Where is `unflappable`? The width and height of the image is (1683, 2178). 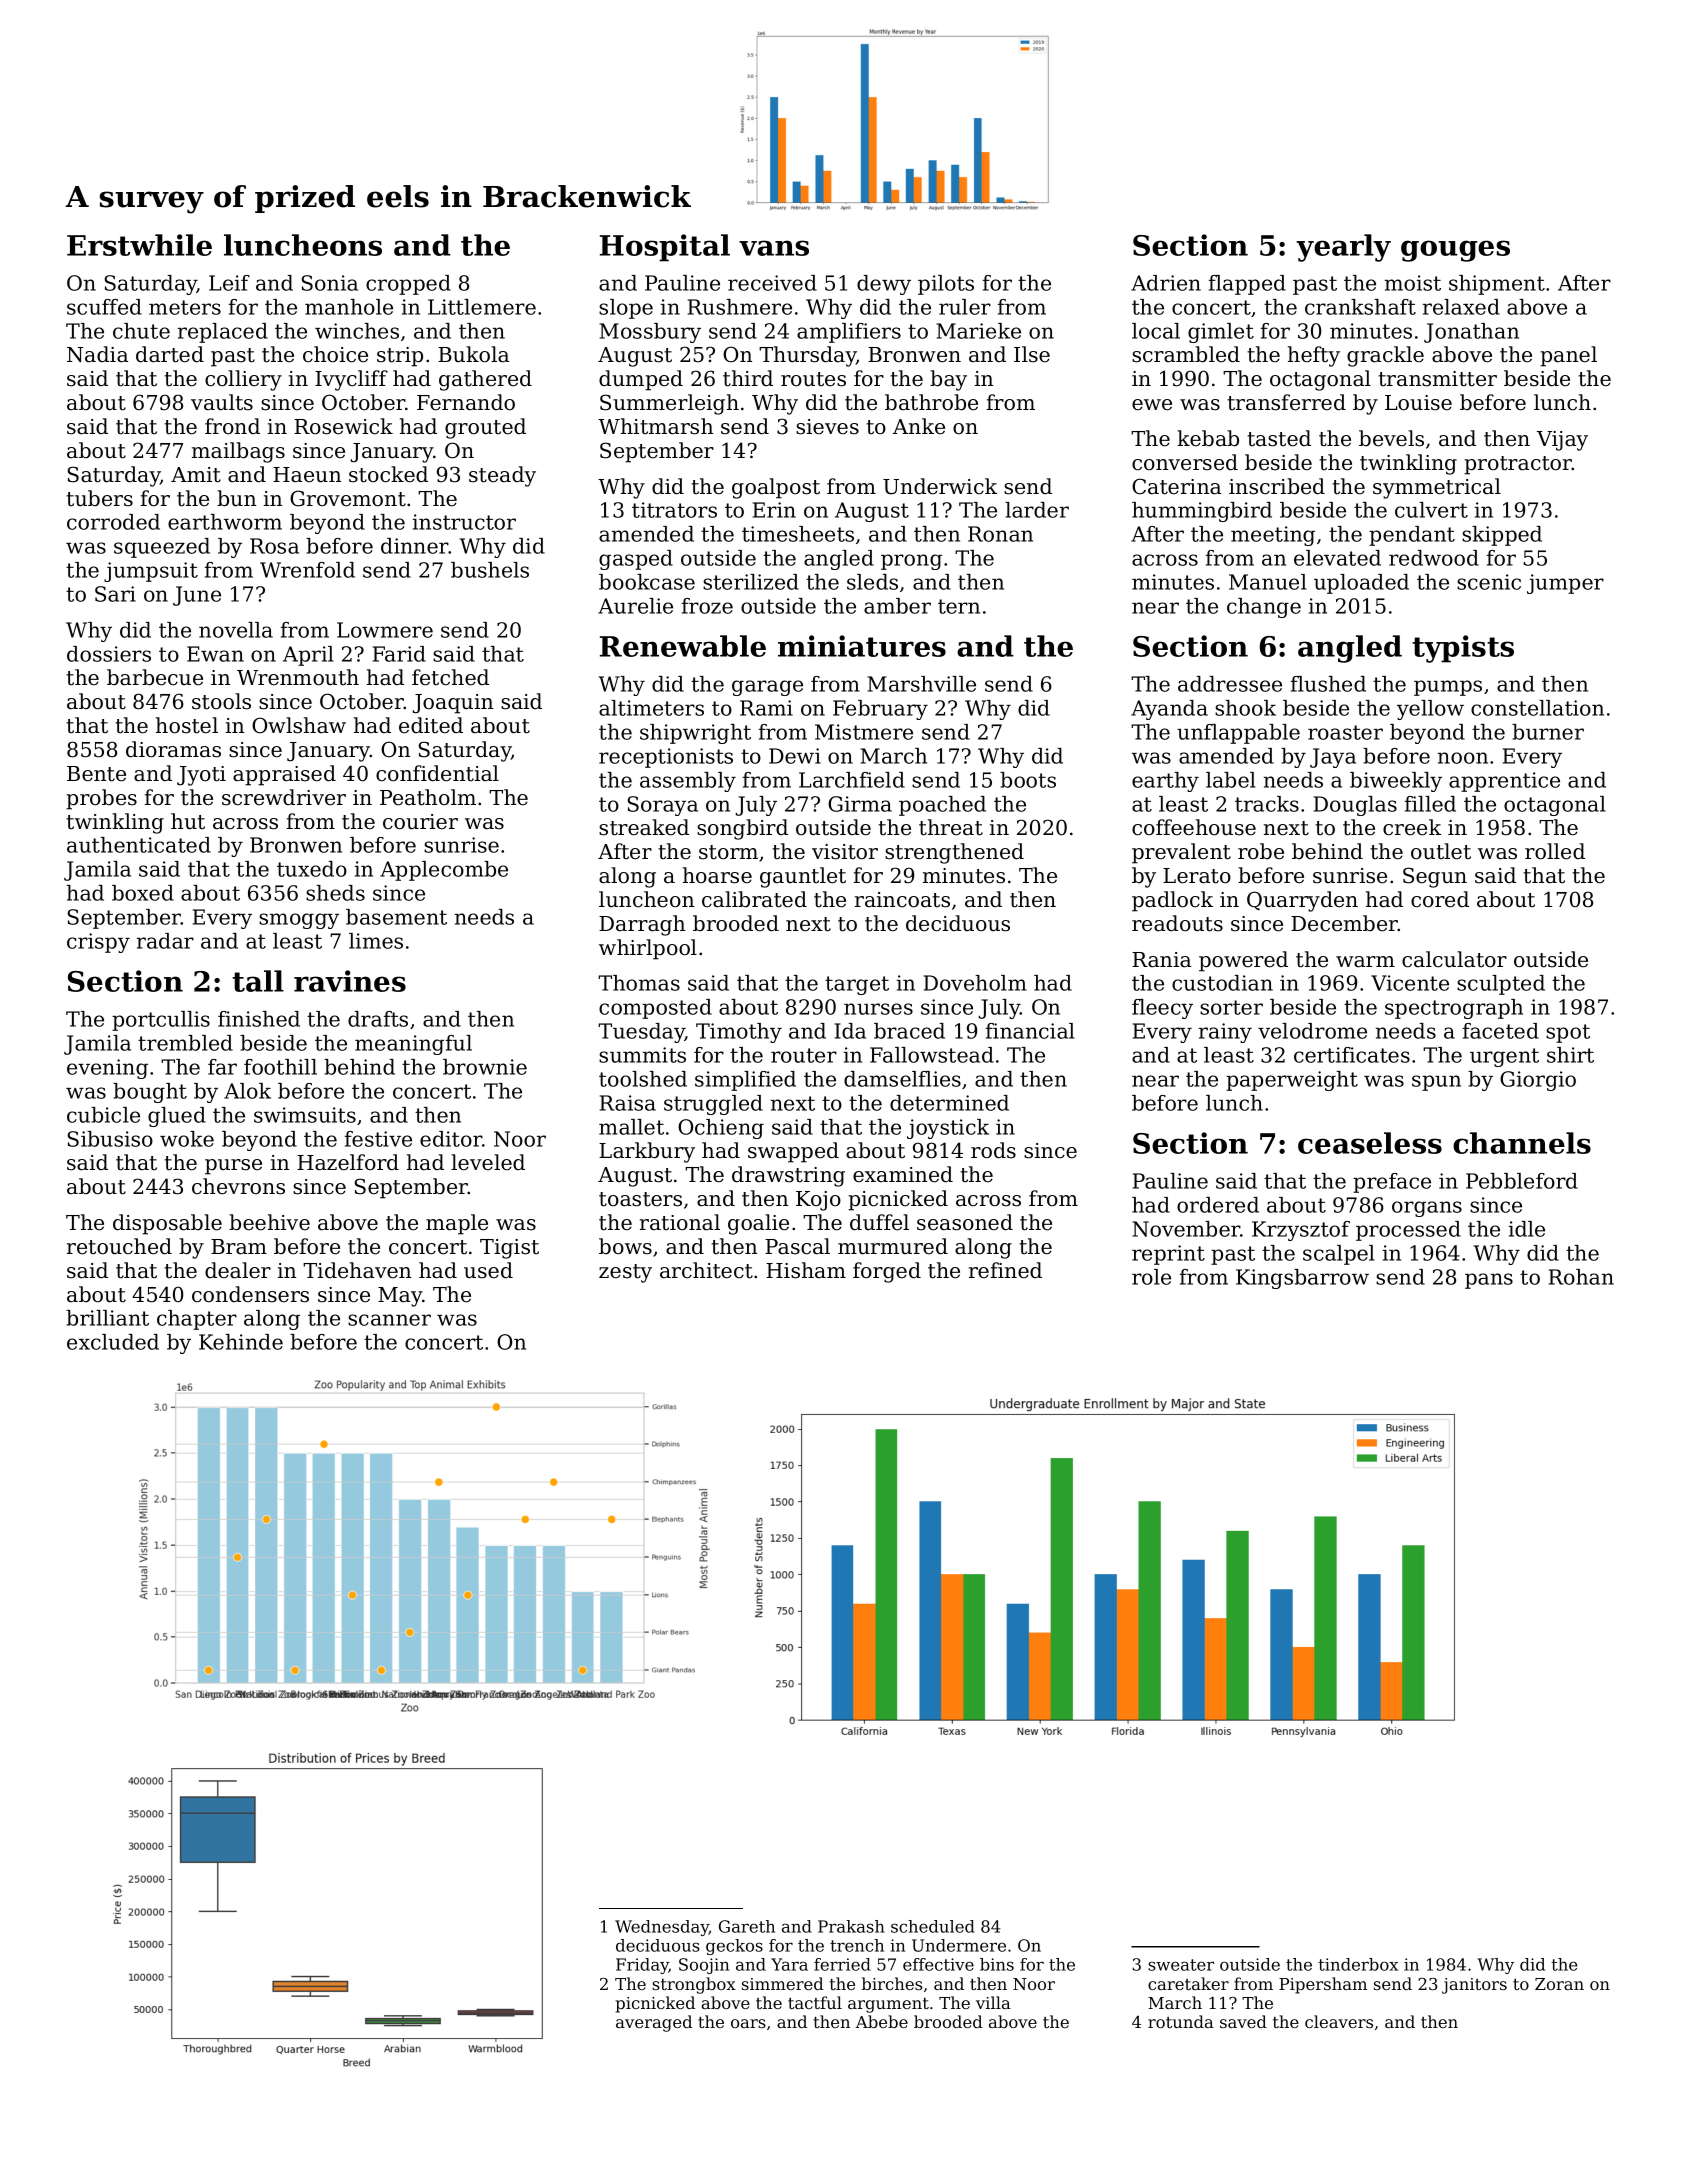
unflappable is located at coordinates (1238, 734).
